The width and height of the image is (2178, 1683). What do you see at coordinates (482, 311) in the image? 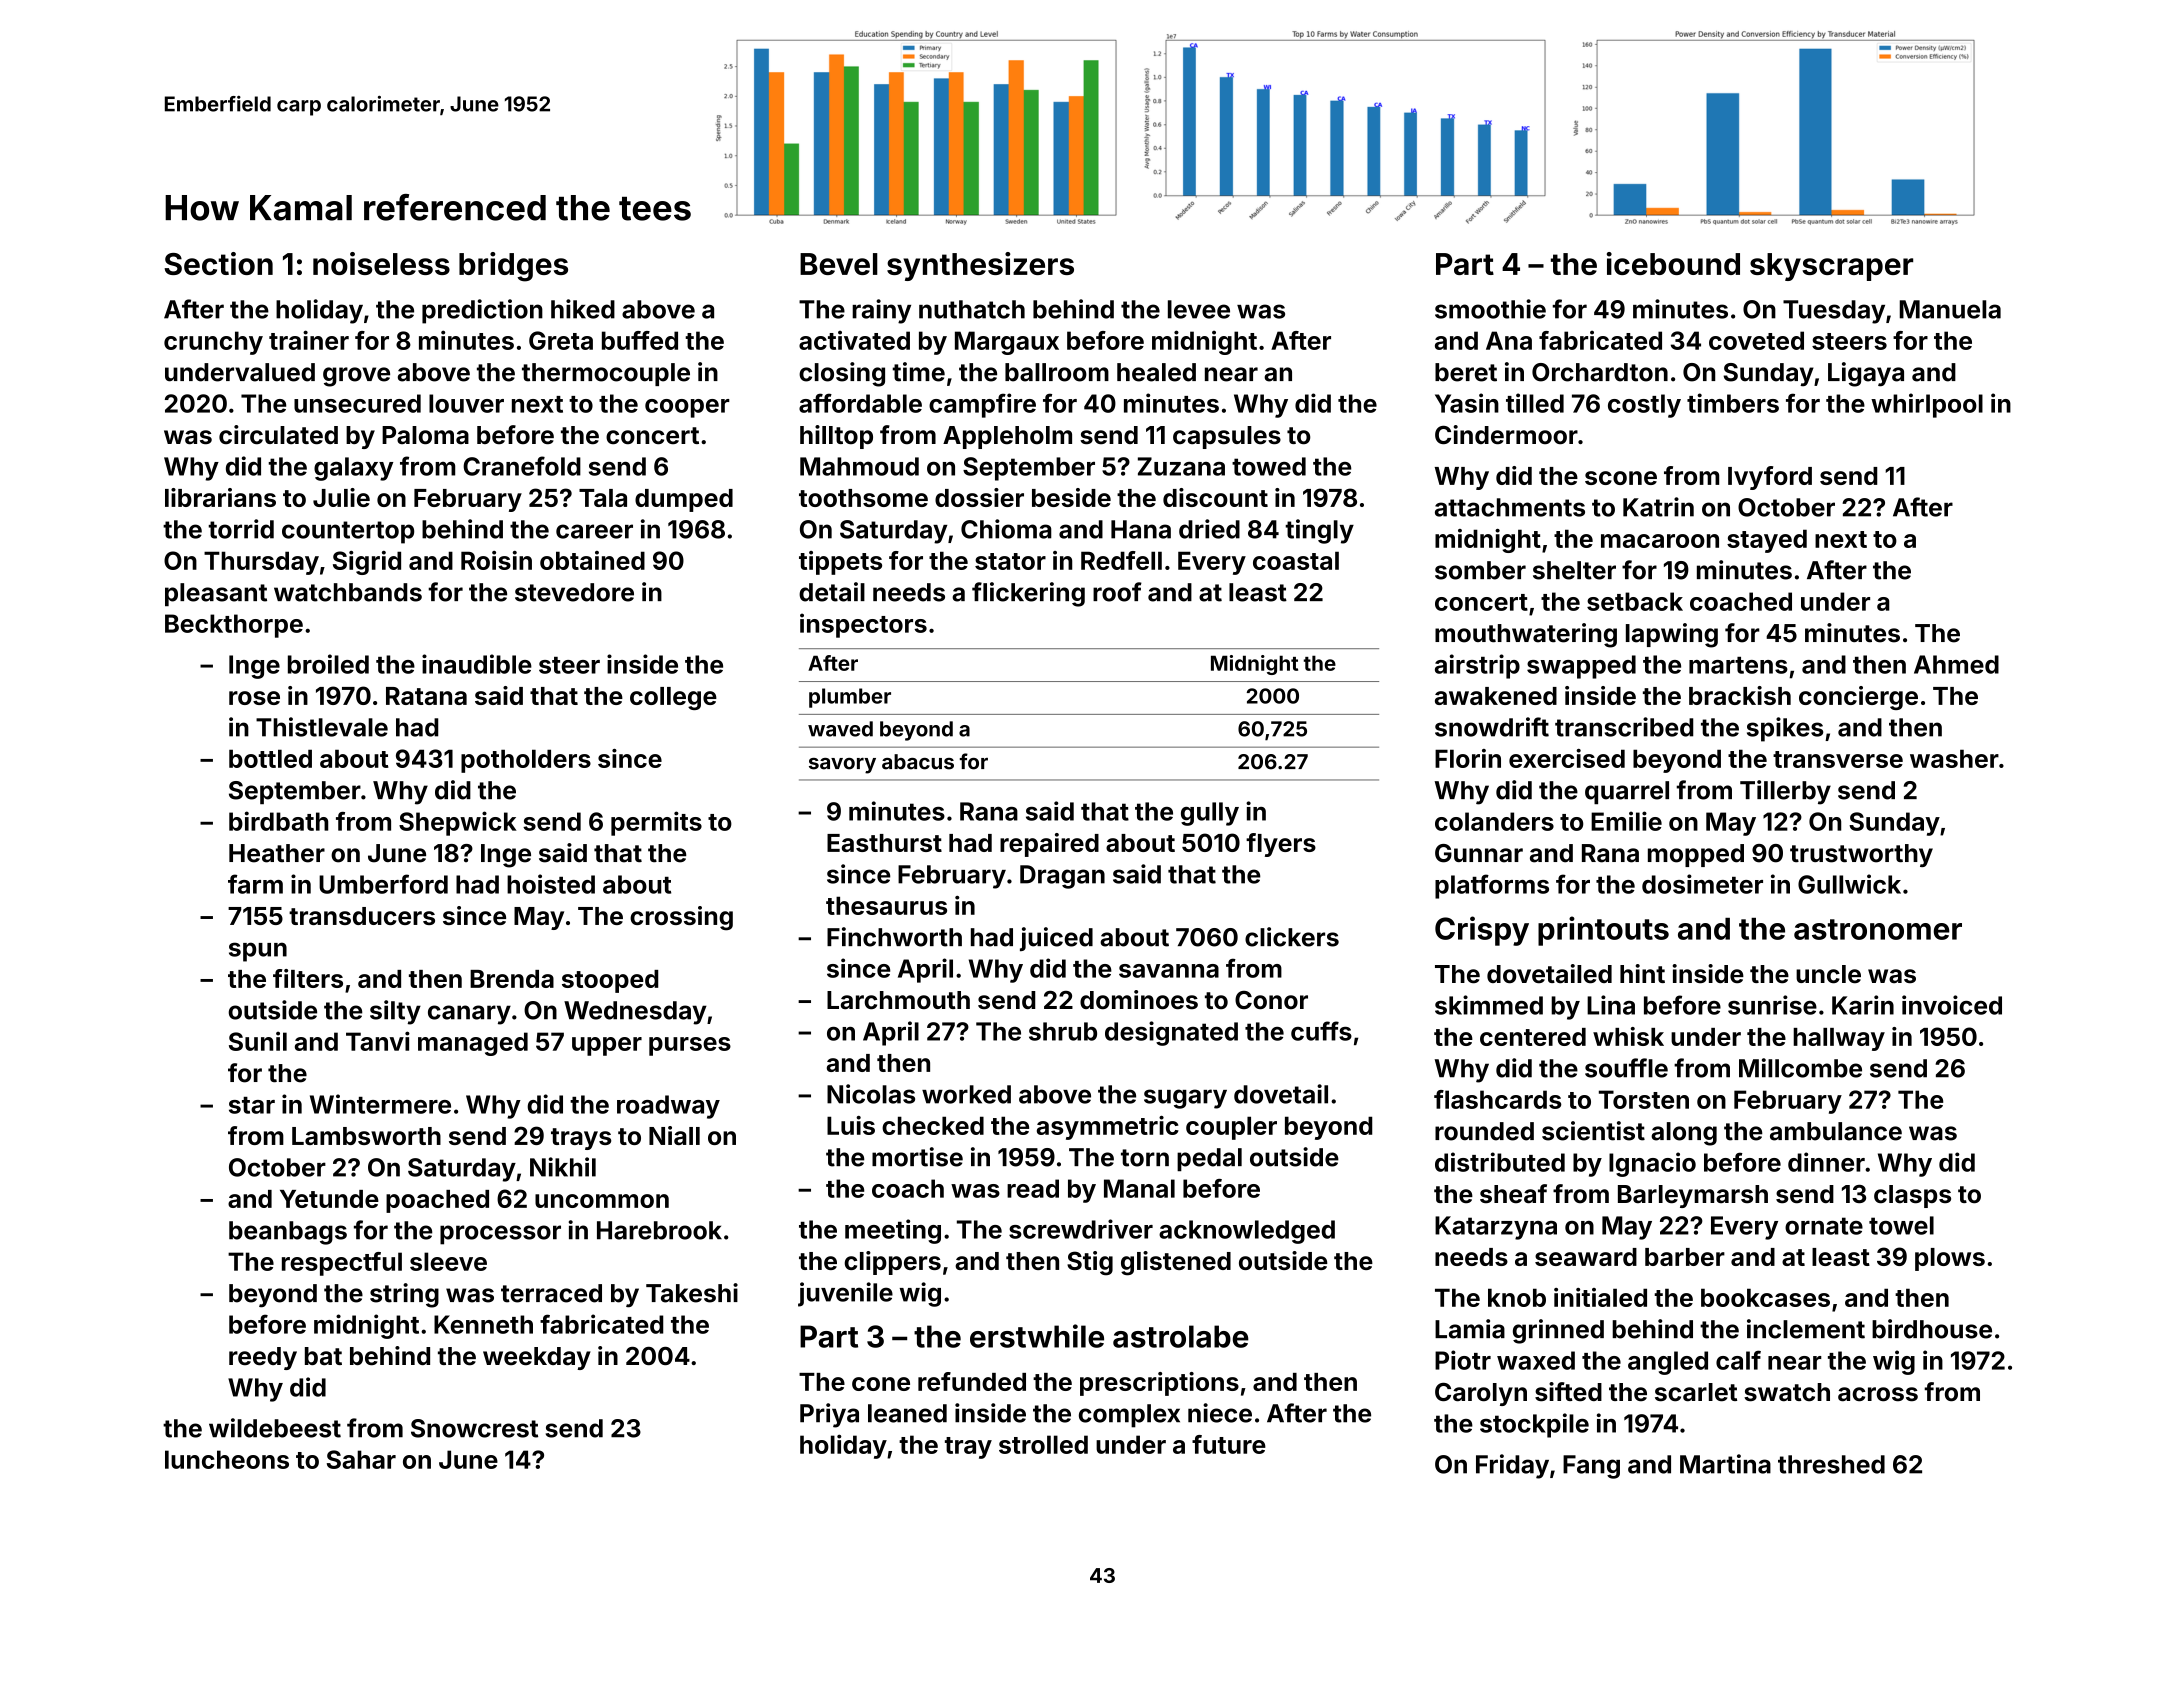
I see `prediction` at bounding box center [482, 311].
